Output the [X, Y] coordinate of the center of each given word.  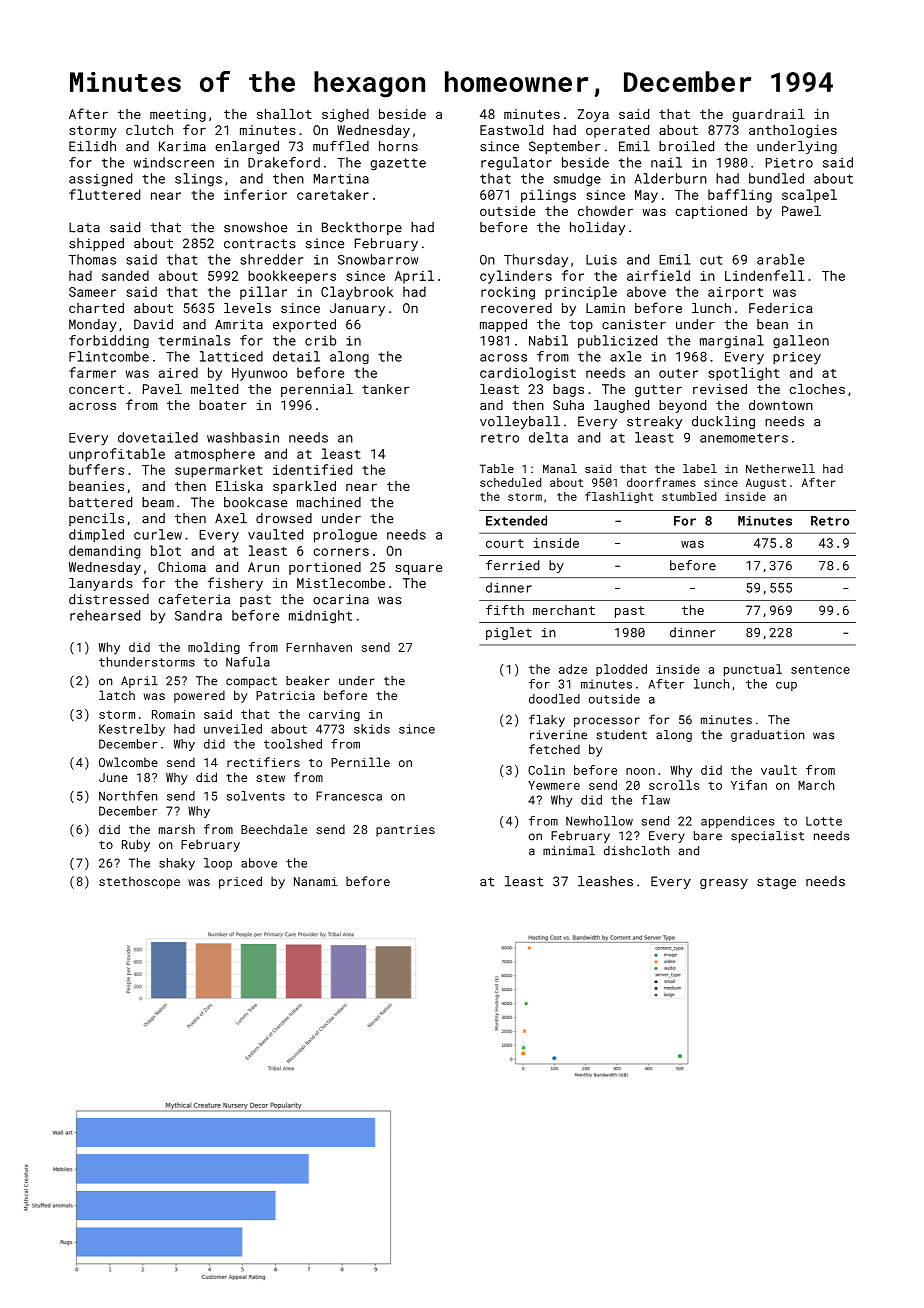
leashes [605, 881]
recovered [516, 308]
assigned [100, 180]
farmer [92, 372]
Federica [781, 308]
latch [117, 695]
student [621, 735]
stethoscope [139, 882]
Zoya [593, 115]
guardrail [768, 115]
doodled [554, 699]
